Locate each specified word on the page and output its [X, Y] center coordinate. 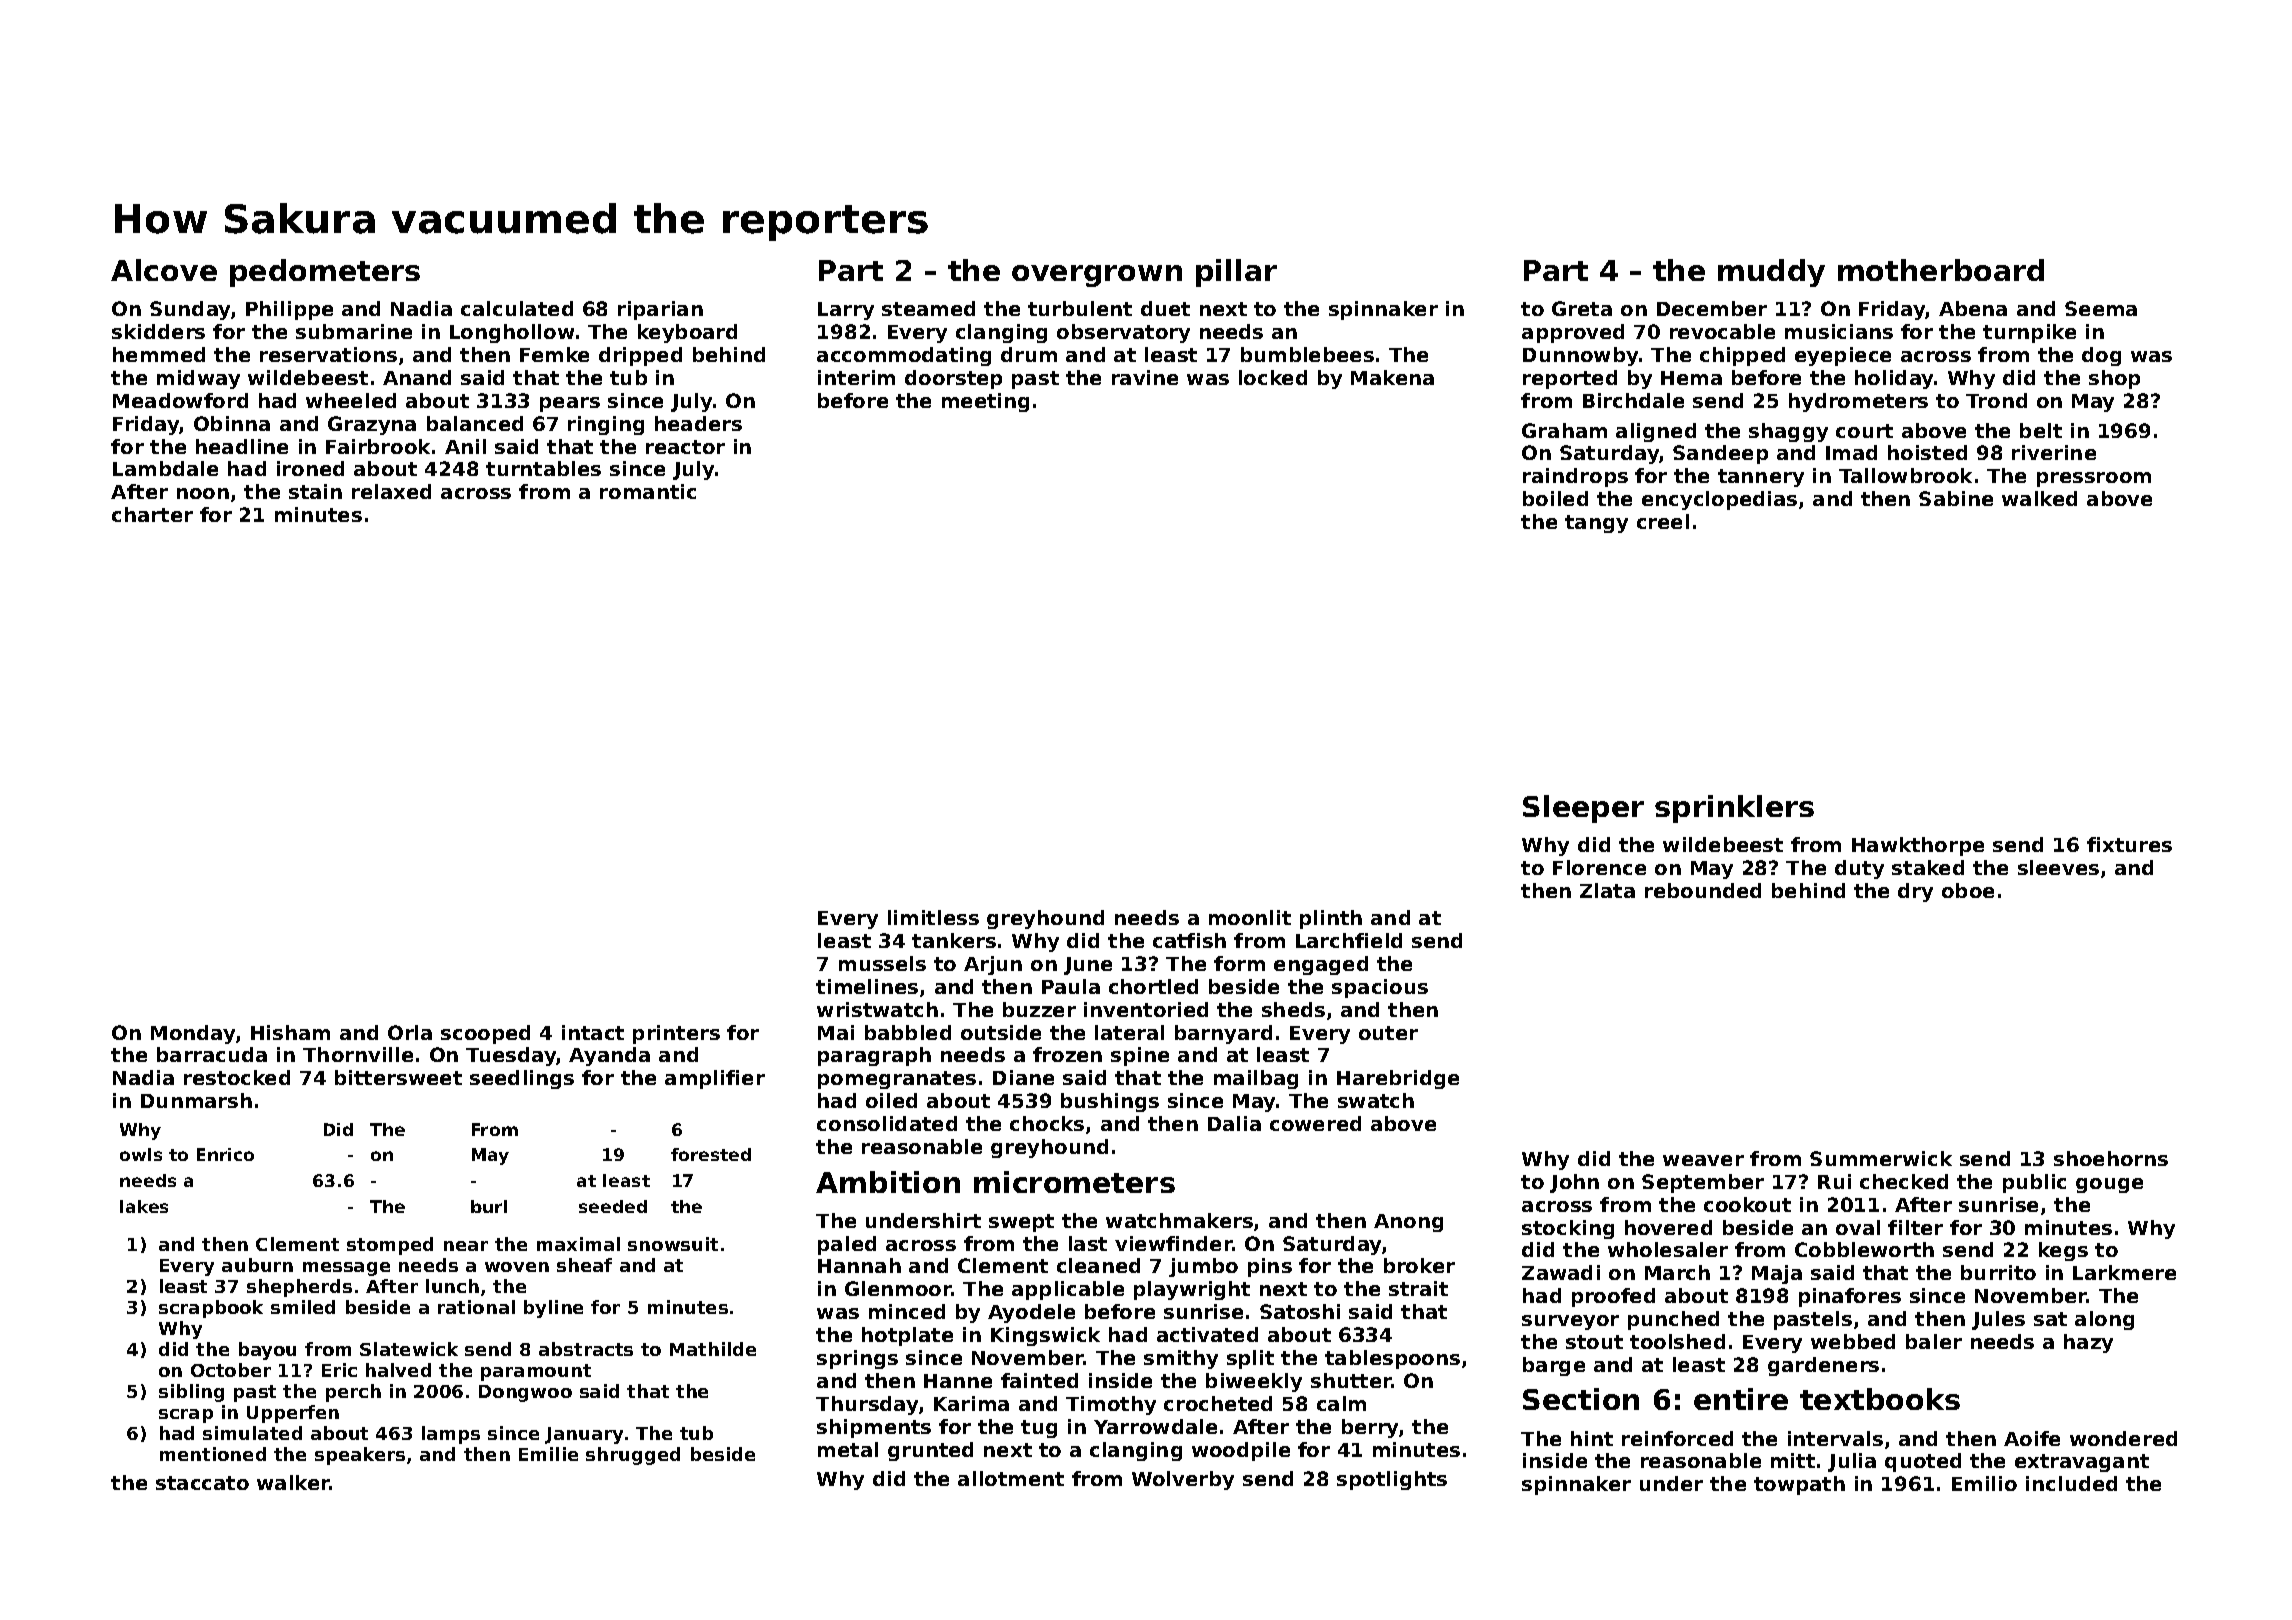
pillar [1236, 273]
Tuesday [511, 1056]
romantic [648, 491]
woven [517, 1267]
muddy [1771, 273]
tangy [1596, 524]
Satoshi [1300, 1311]
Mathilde [713, 1349]
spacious [1380, 988]
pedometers [325, 273]
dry [1915, 892]
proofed [1613, 1297]
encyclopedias [1719, 500]
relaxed [391, 491]
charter [152, 514]
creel [1663, 521]
